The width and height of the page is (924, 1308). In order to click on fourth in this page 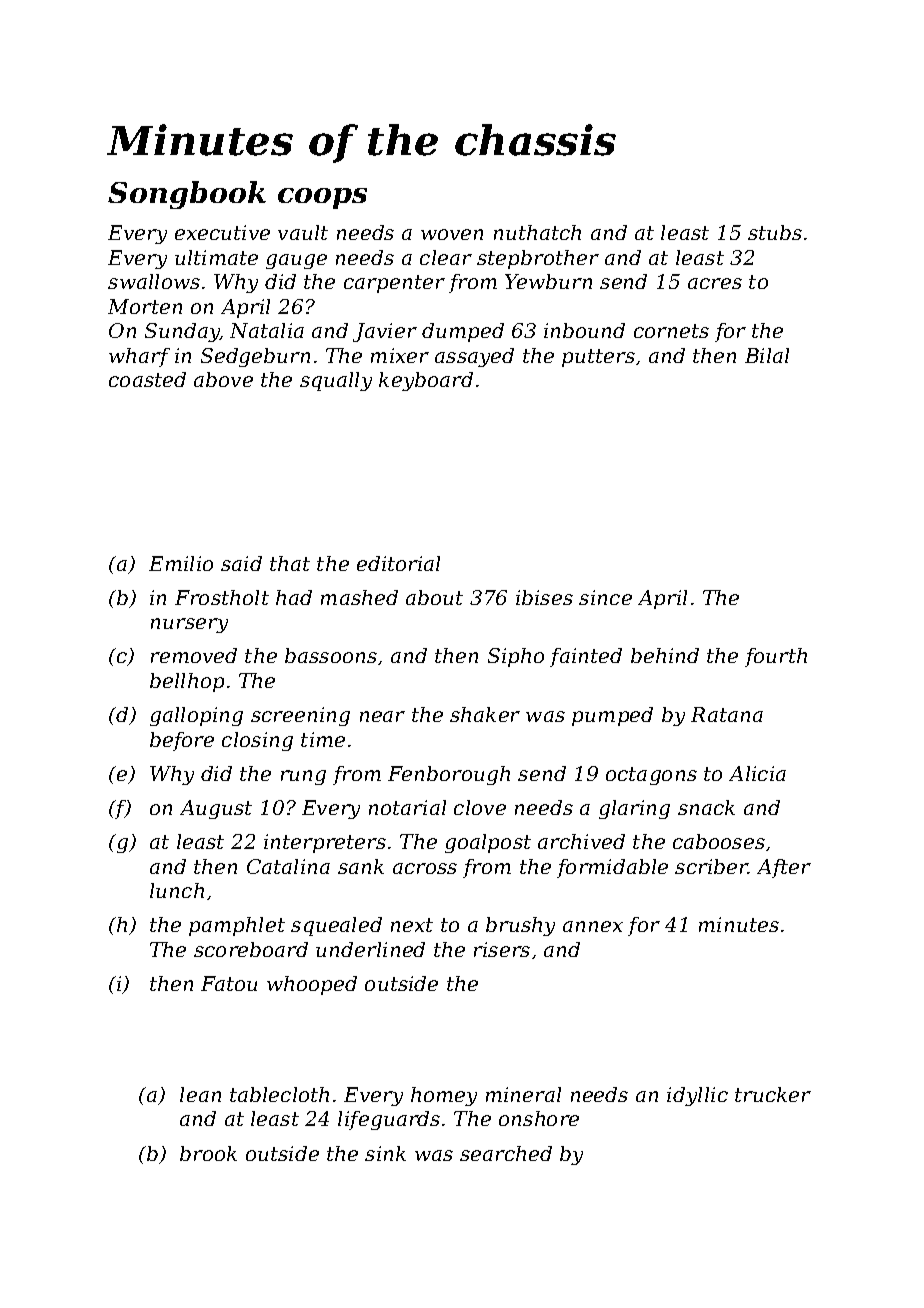, I will do `click(776, 657)`.
